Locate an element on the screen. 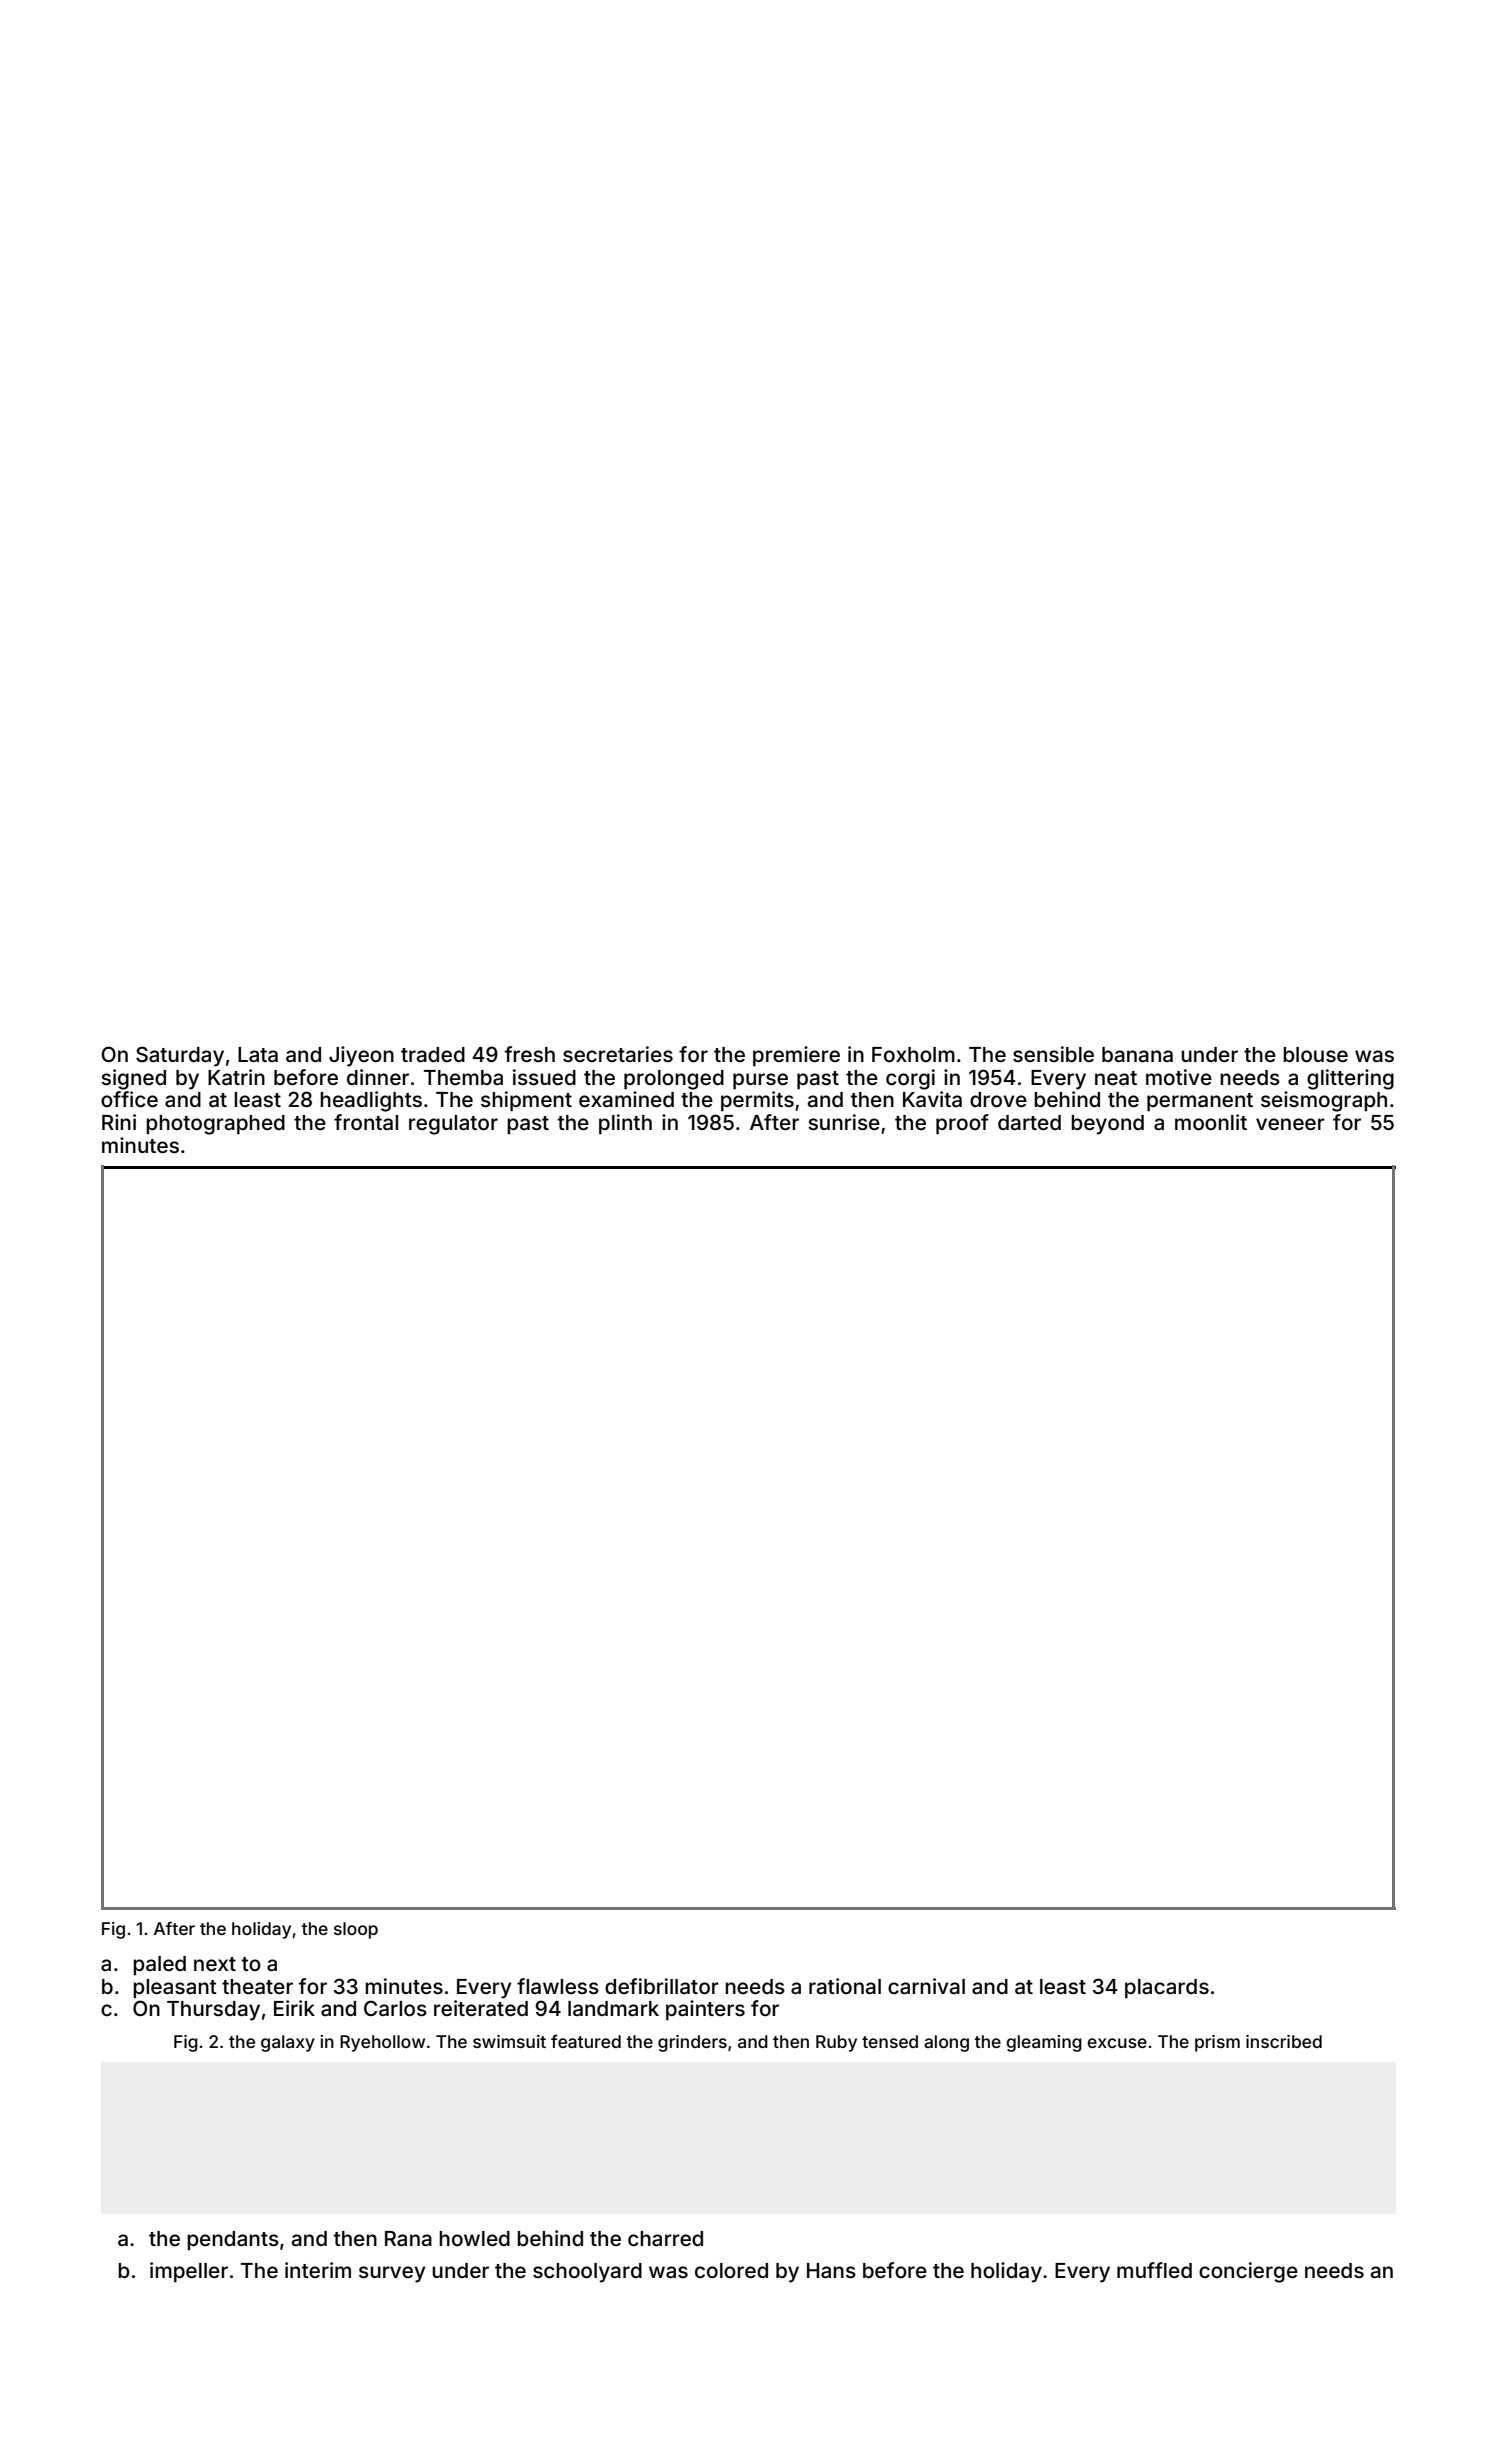  veneer is located at coordinates (1290, 1124).
